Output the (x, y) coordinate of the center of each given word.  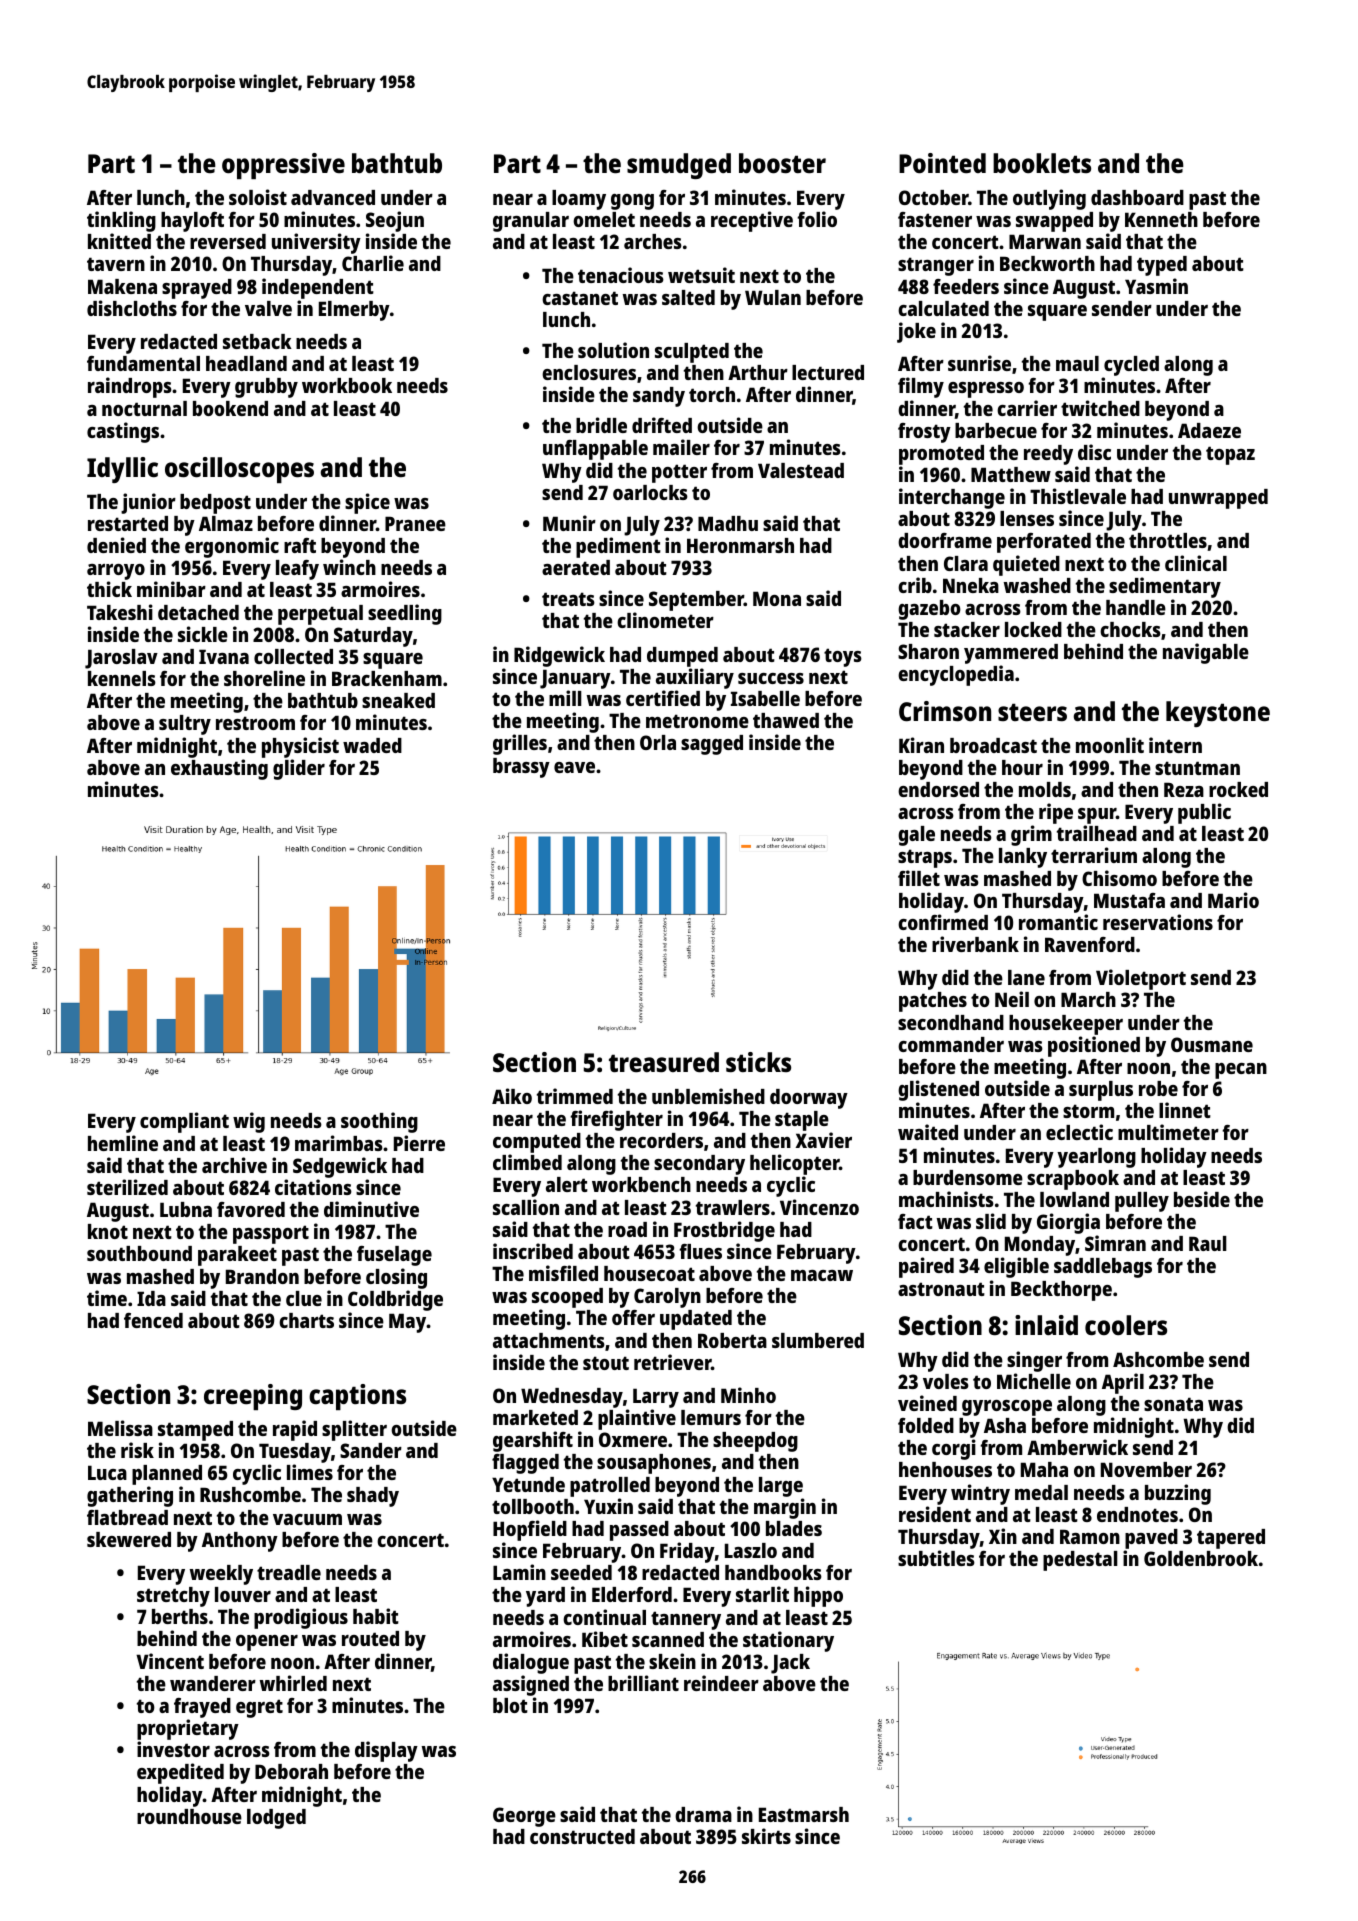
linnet (1185, 1110)
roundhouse (189, 1816)
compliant (184, 1122)
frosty (924, 433)
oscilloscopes (239, 470)
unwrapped (1218, 499)
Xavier (823, 1140)
